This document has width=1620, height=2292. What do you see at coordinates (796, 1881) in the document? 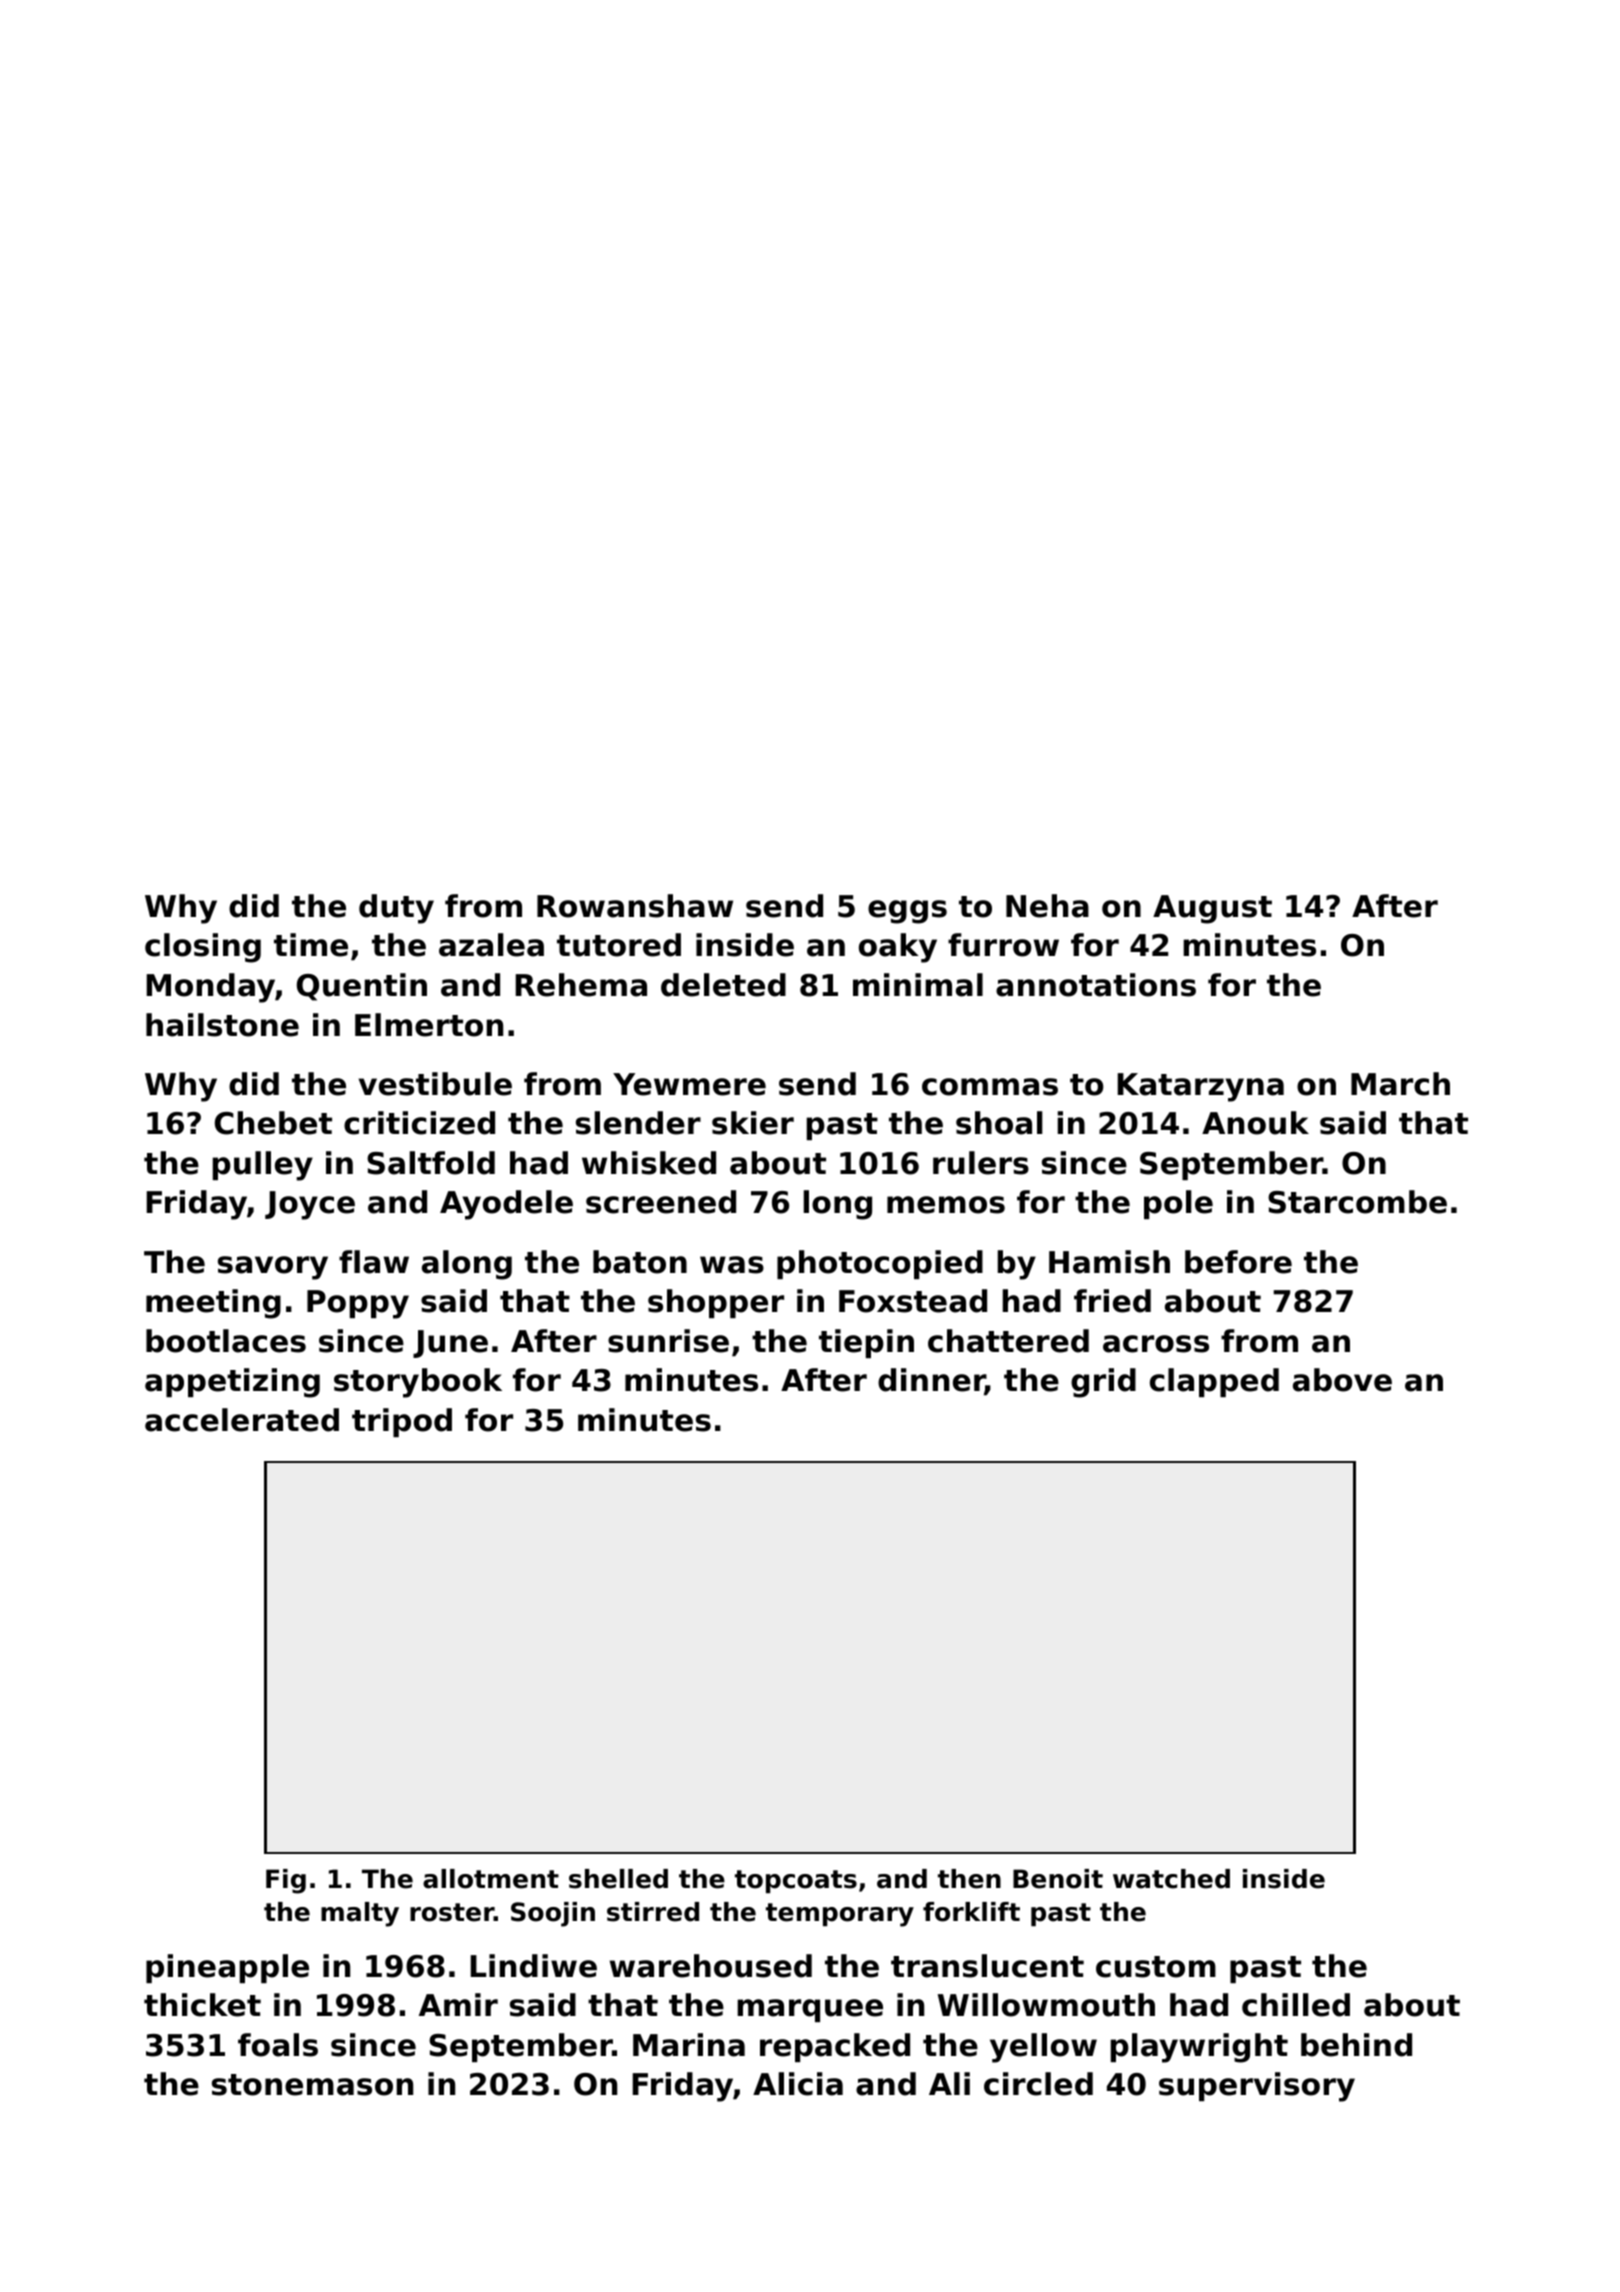
I see `topcoats` at bounding box center [796, 1881].
